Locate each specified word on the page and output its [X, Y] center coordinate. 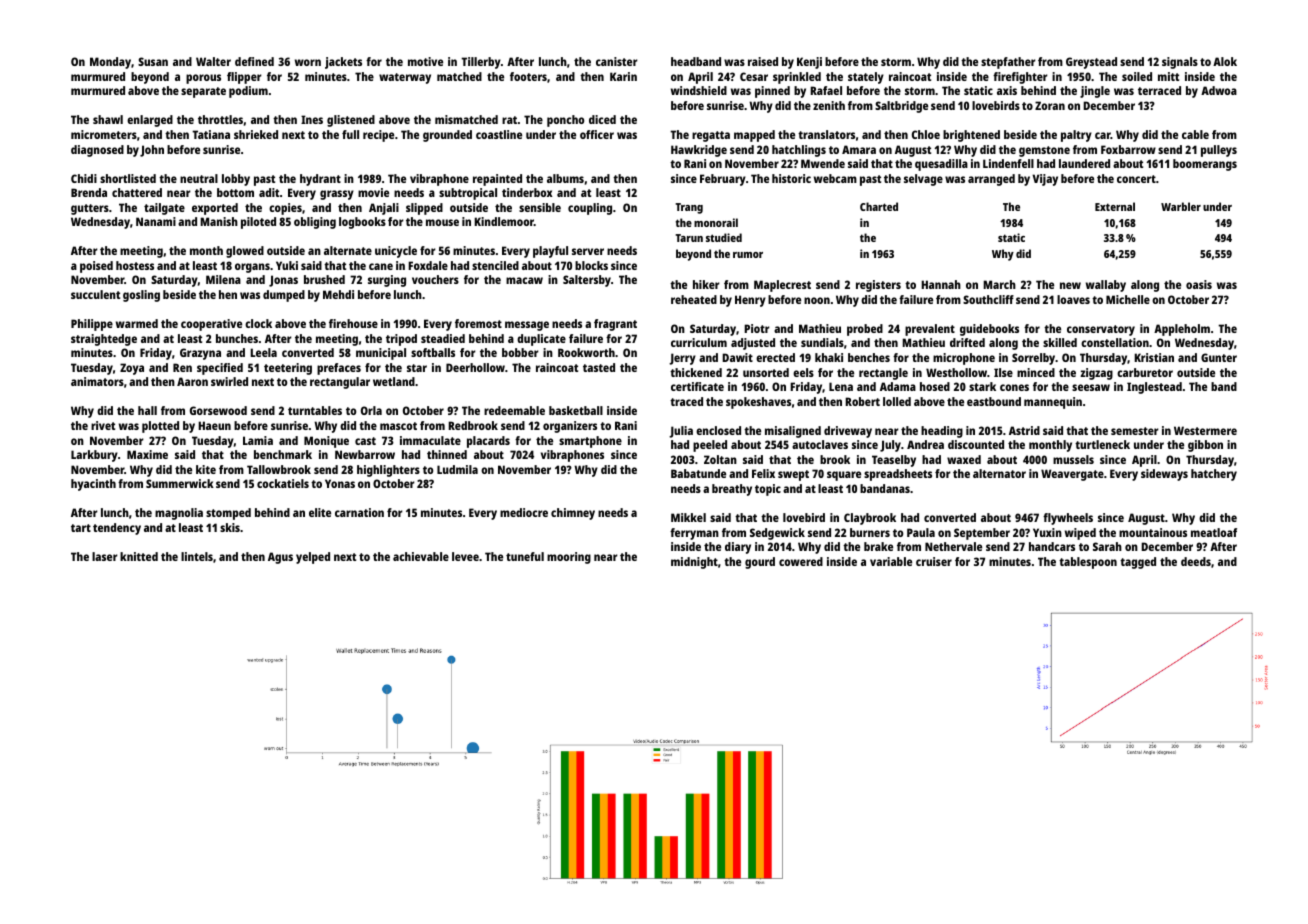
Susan [153, 61]
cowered [801, 561]
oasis [1199, 284]
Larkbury [94, 456]
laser [105, 556]
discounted [976, 444]
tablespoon [1088, 563]
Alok [1225, 61]
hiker [706, 284]
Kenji [809, 63]
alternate [348, 250]
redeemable [514, 410]
